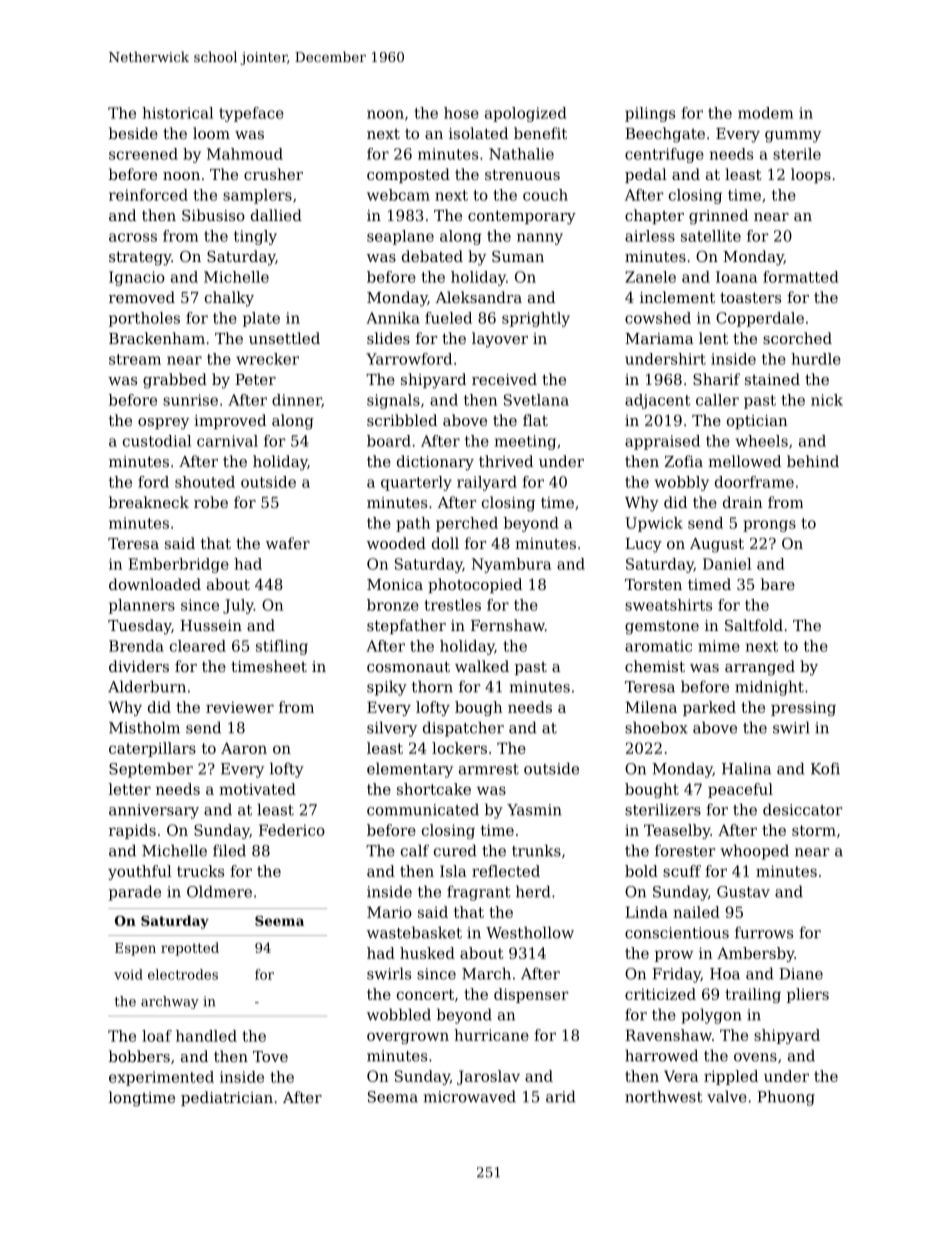  What do you see at coordinates (811, 175) in the document?
I see `loops` at bounding box center [811, 175].
